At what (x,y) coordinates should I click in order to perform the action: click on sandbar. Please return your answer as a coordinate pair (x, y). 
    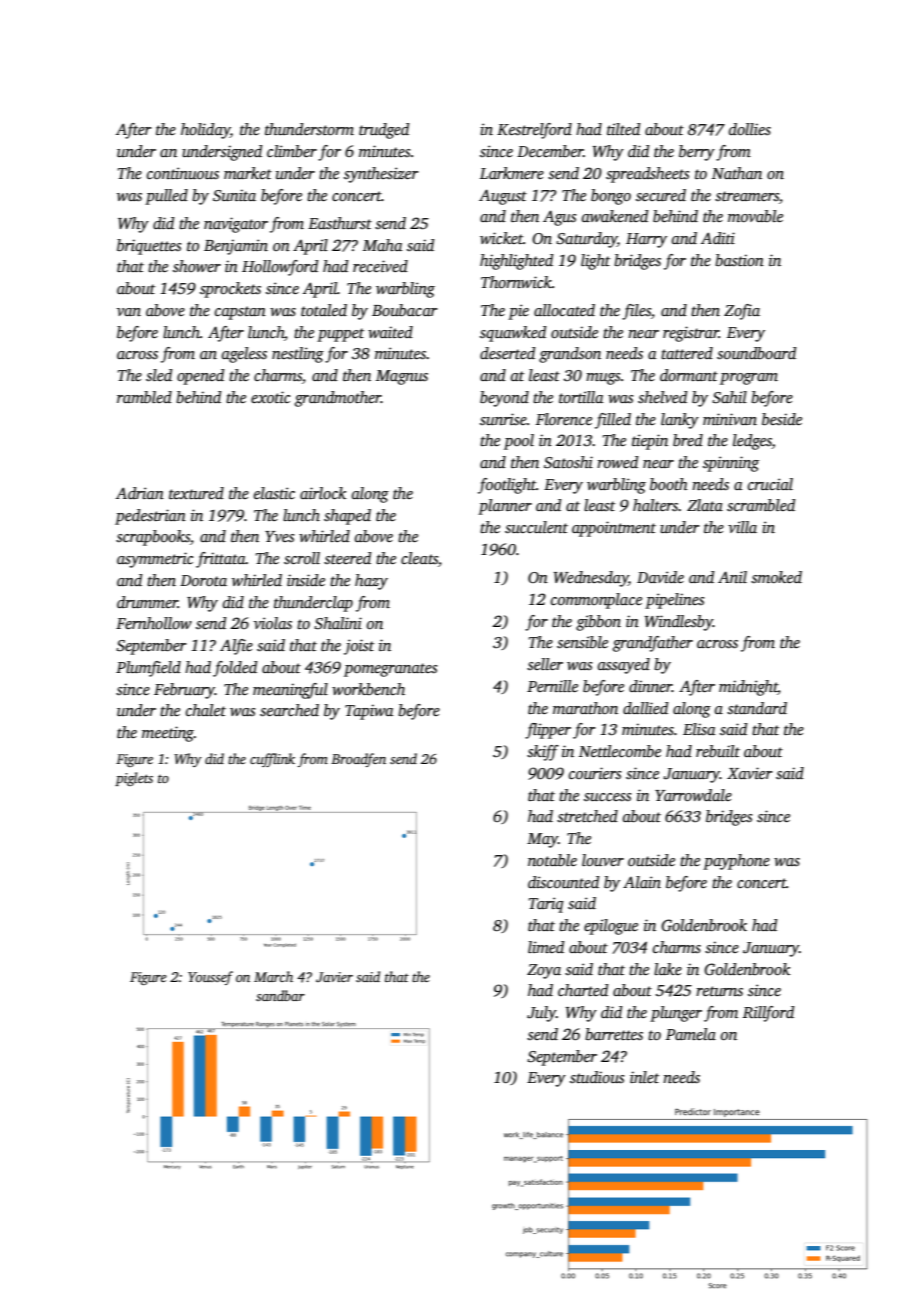
    Looking at the image, I should click on (280, 995).
